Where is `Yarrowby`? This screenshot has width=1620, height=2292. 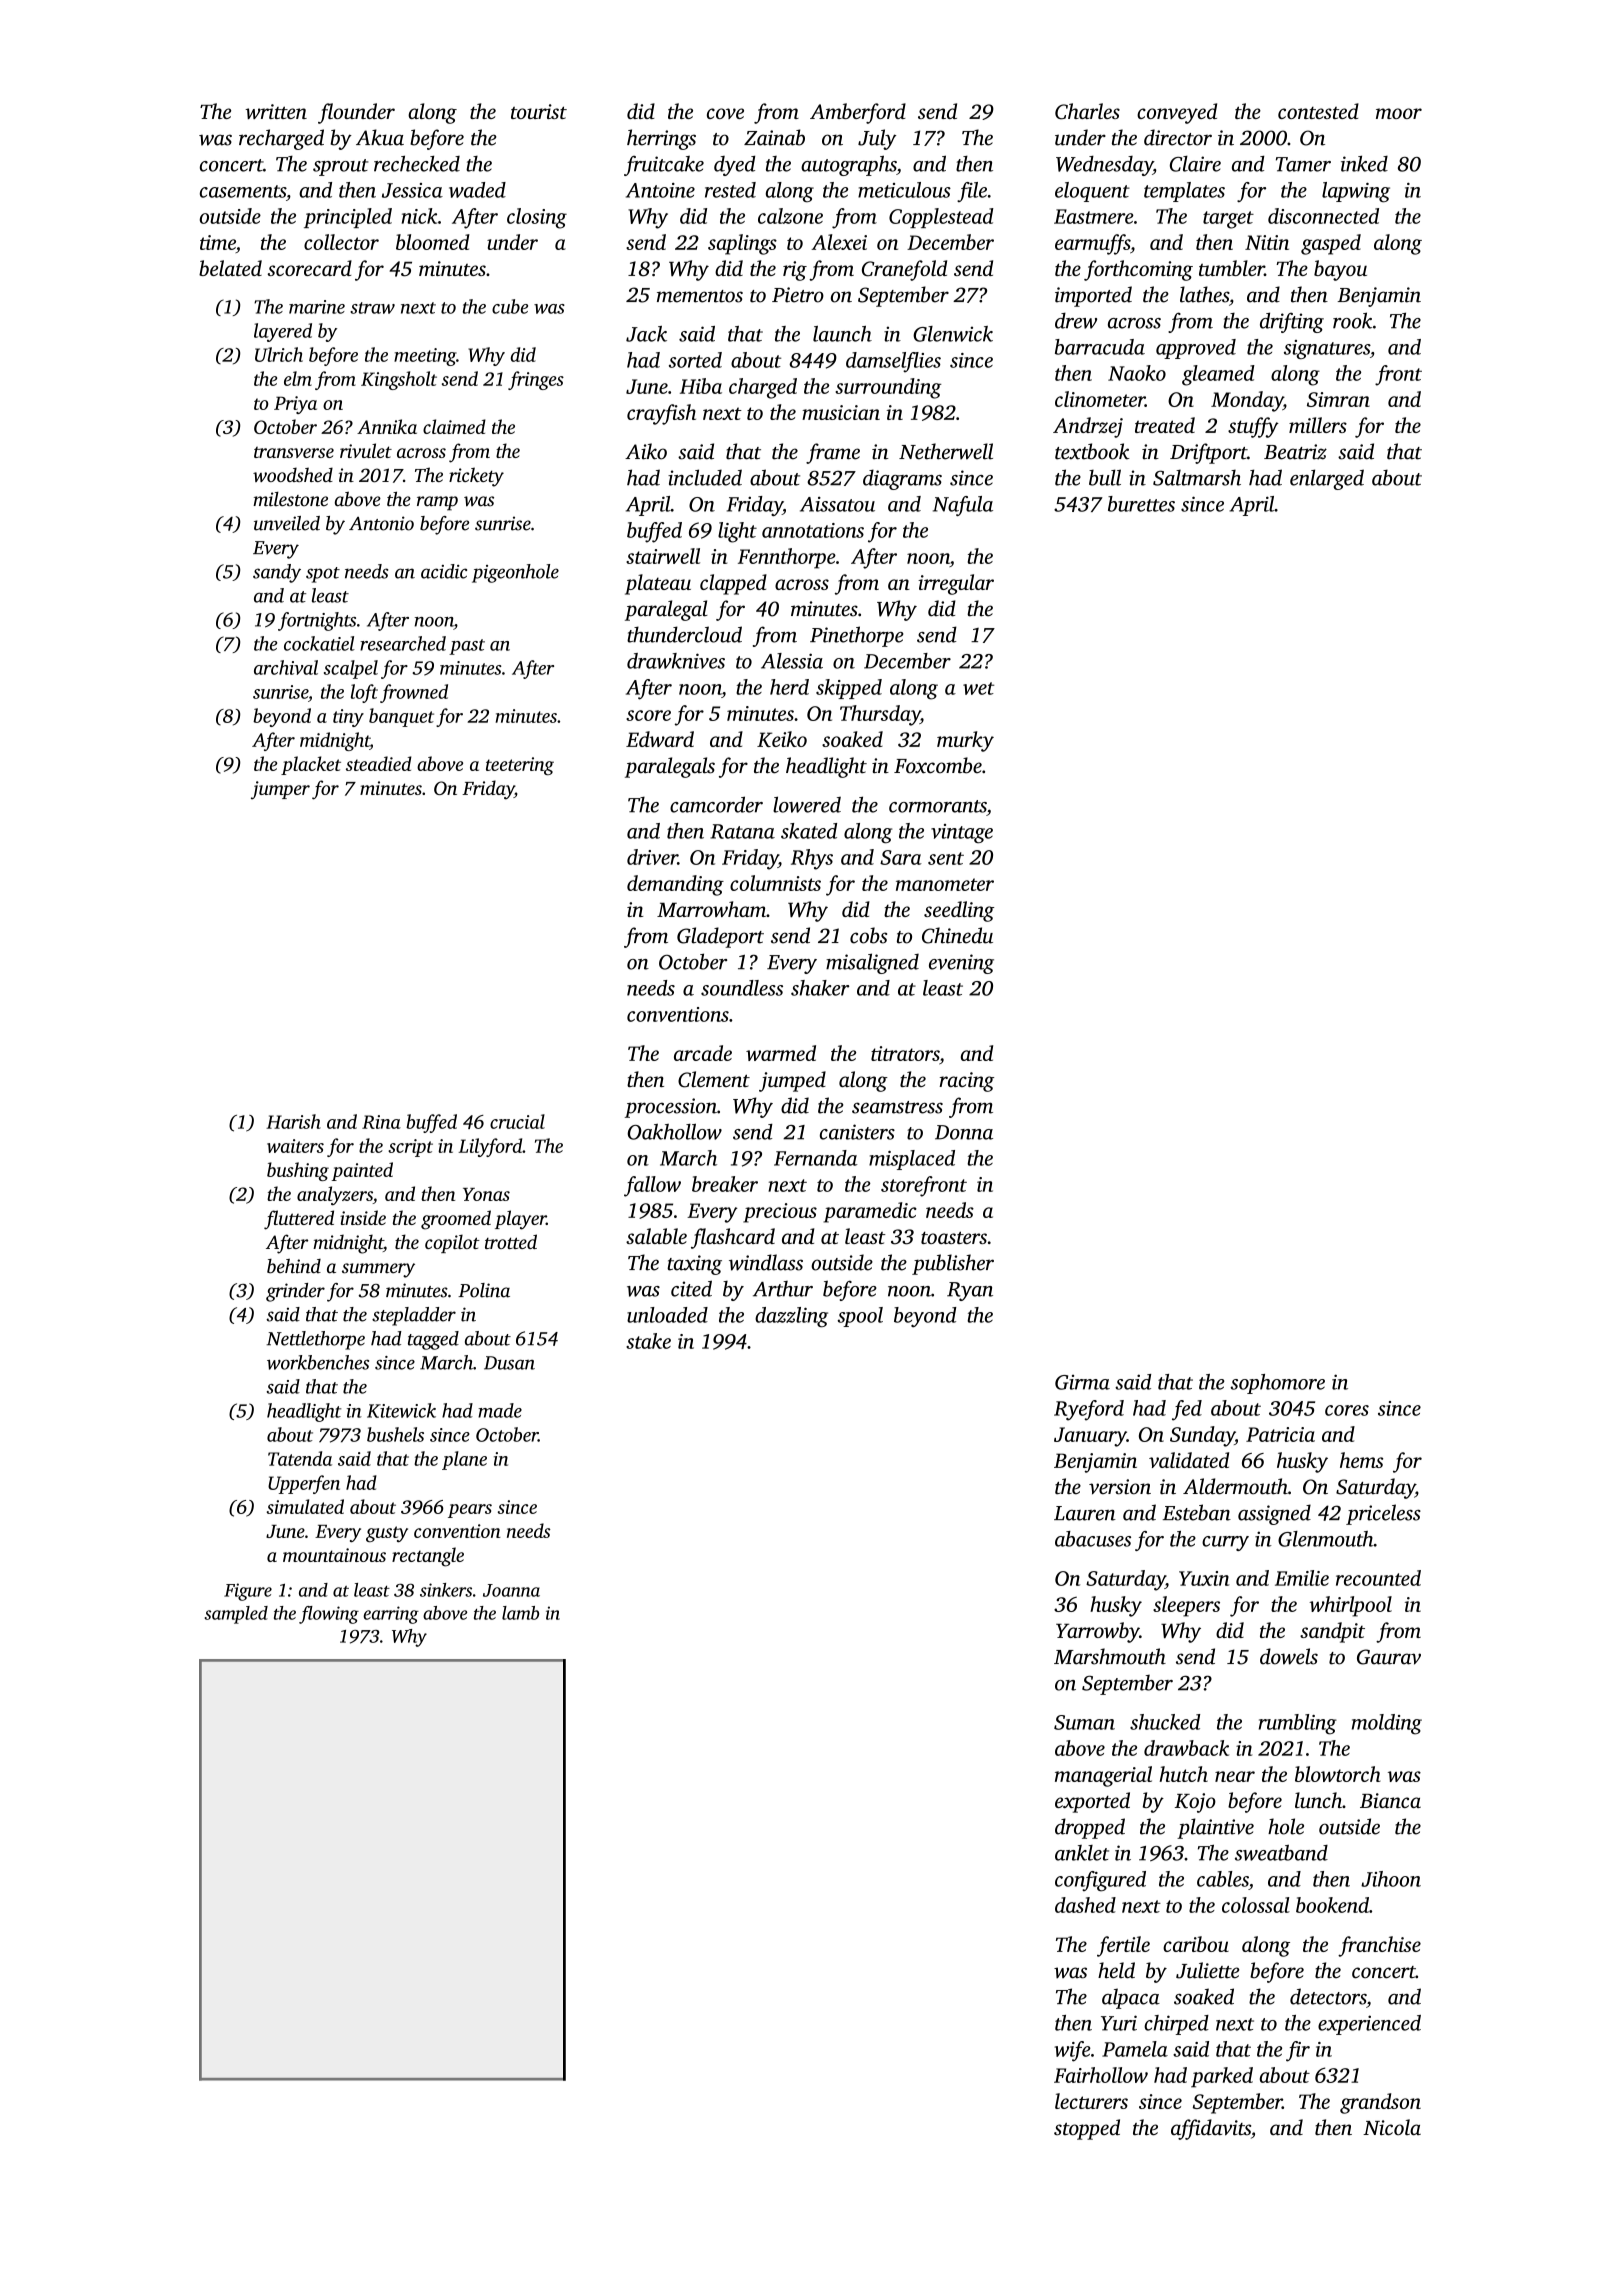 Yarrowby is located at coordinates (1097, 1632).
